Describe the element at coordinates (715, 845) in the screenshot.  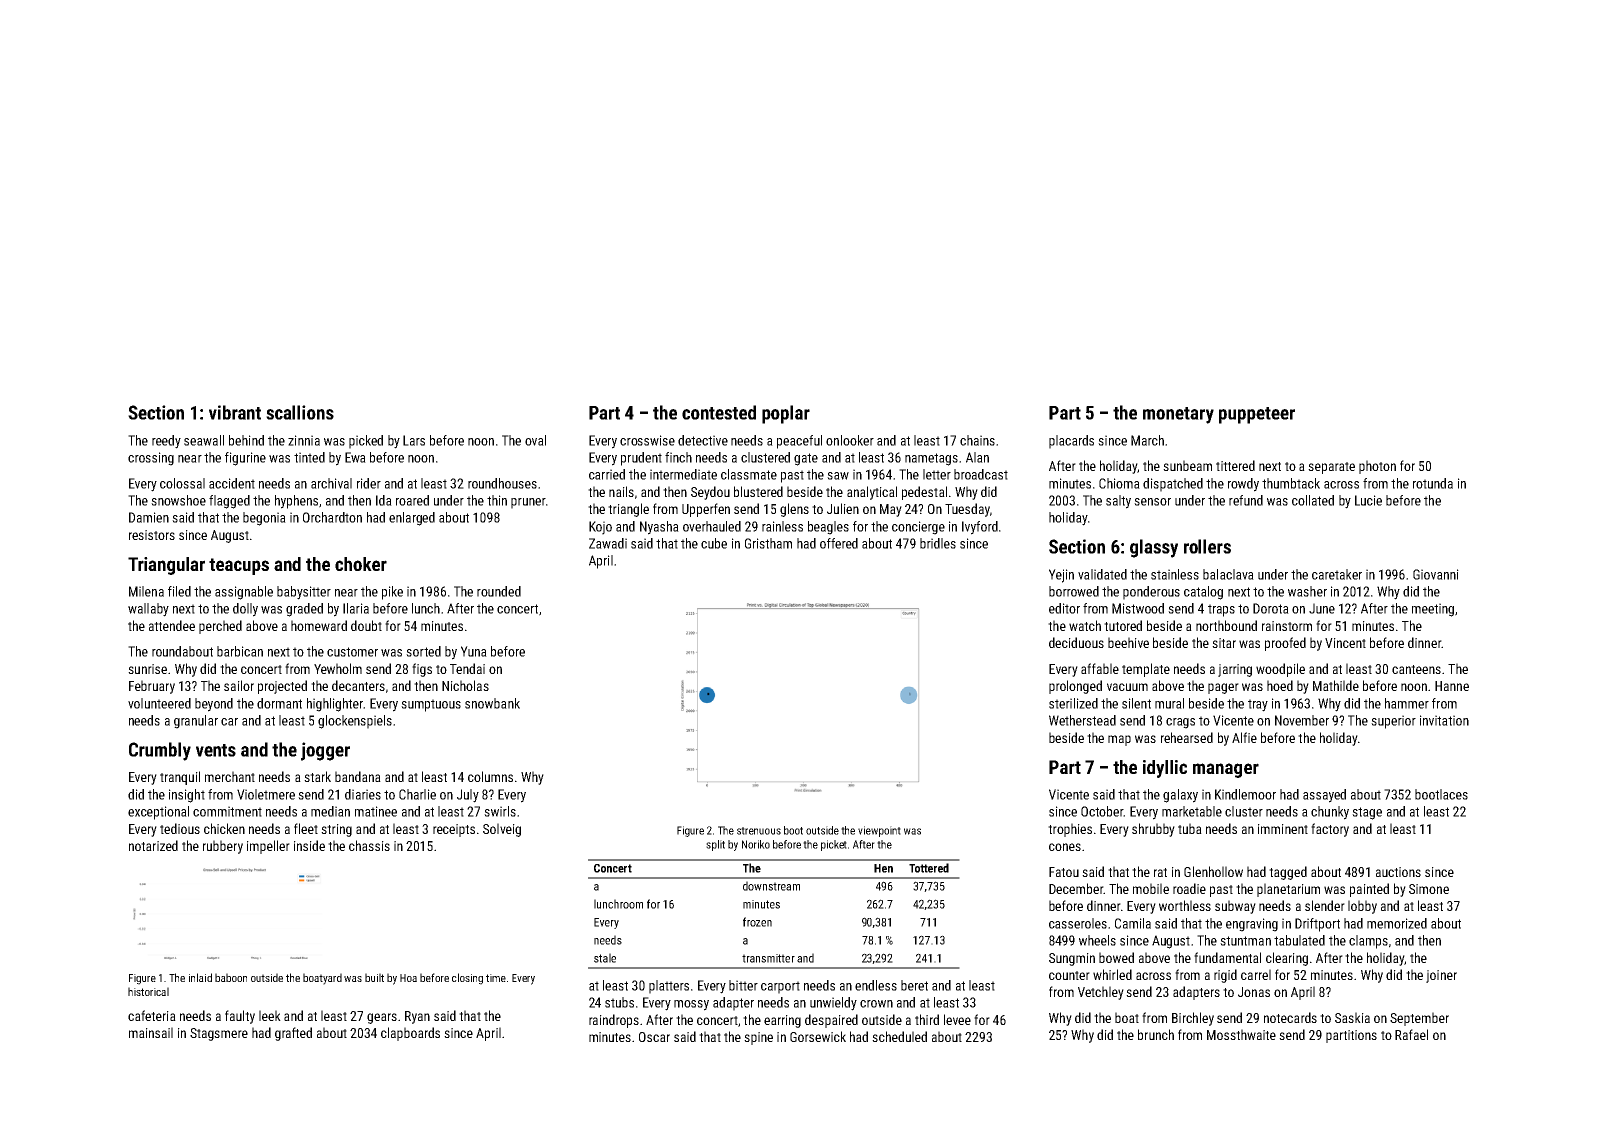
I see `split` at that location.
